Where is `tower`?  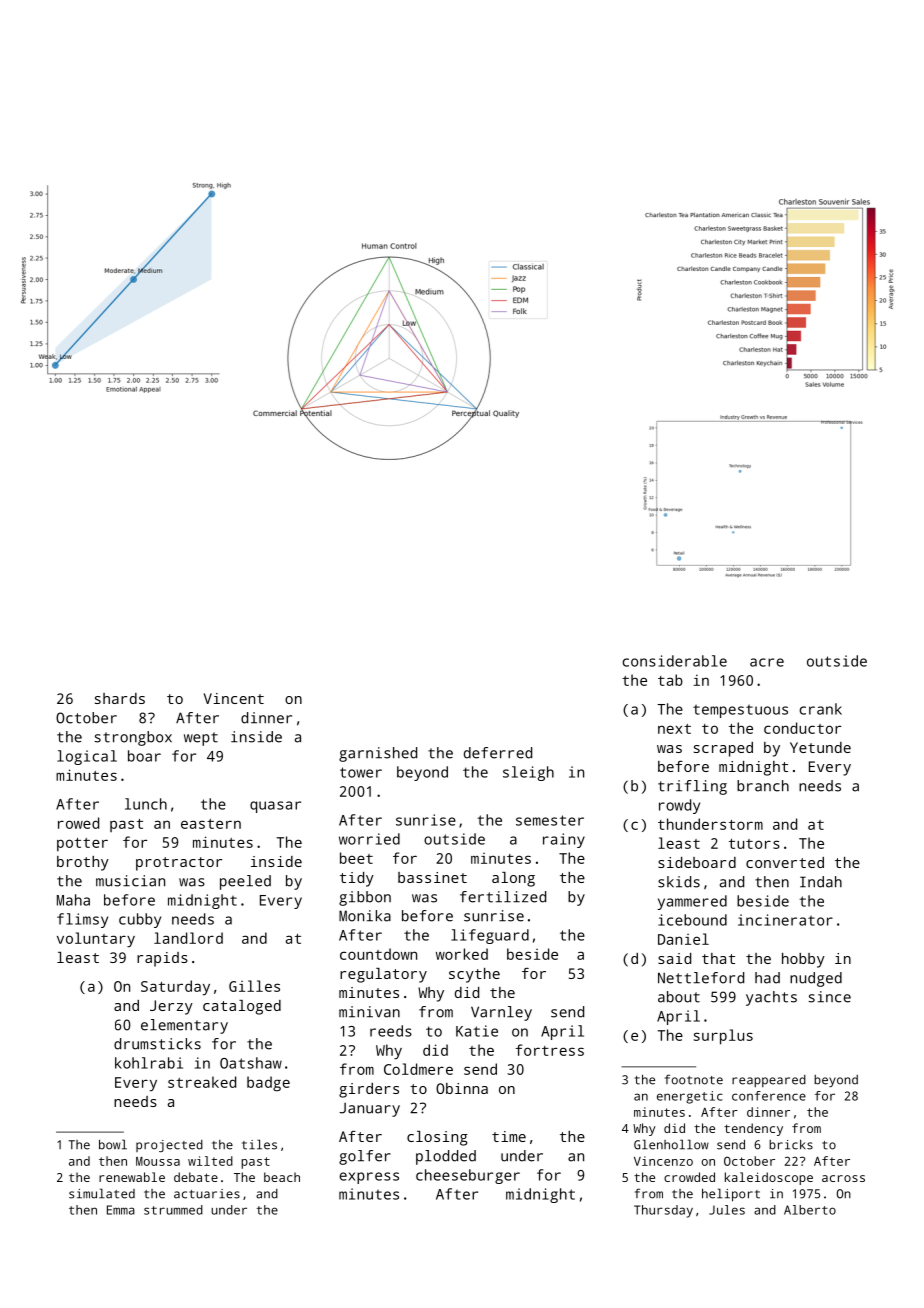 tower is located at coordinates (361, 772).
